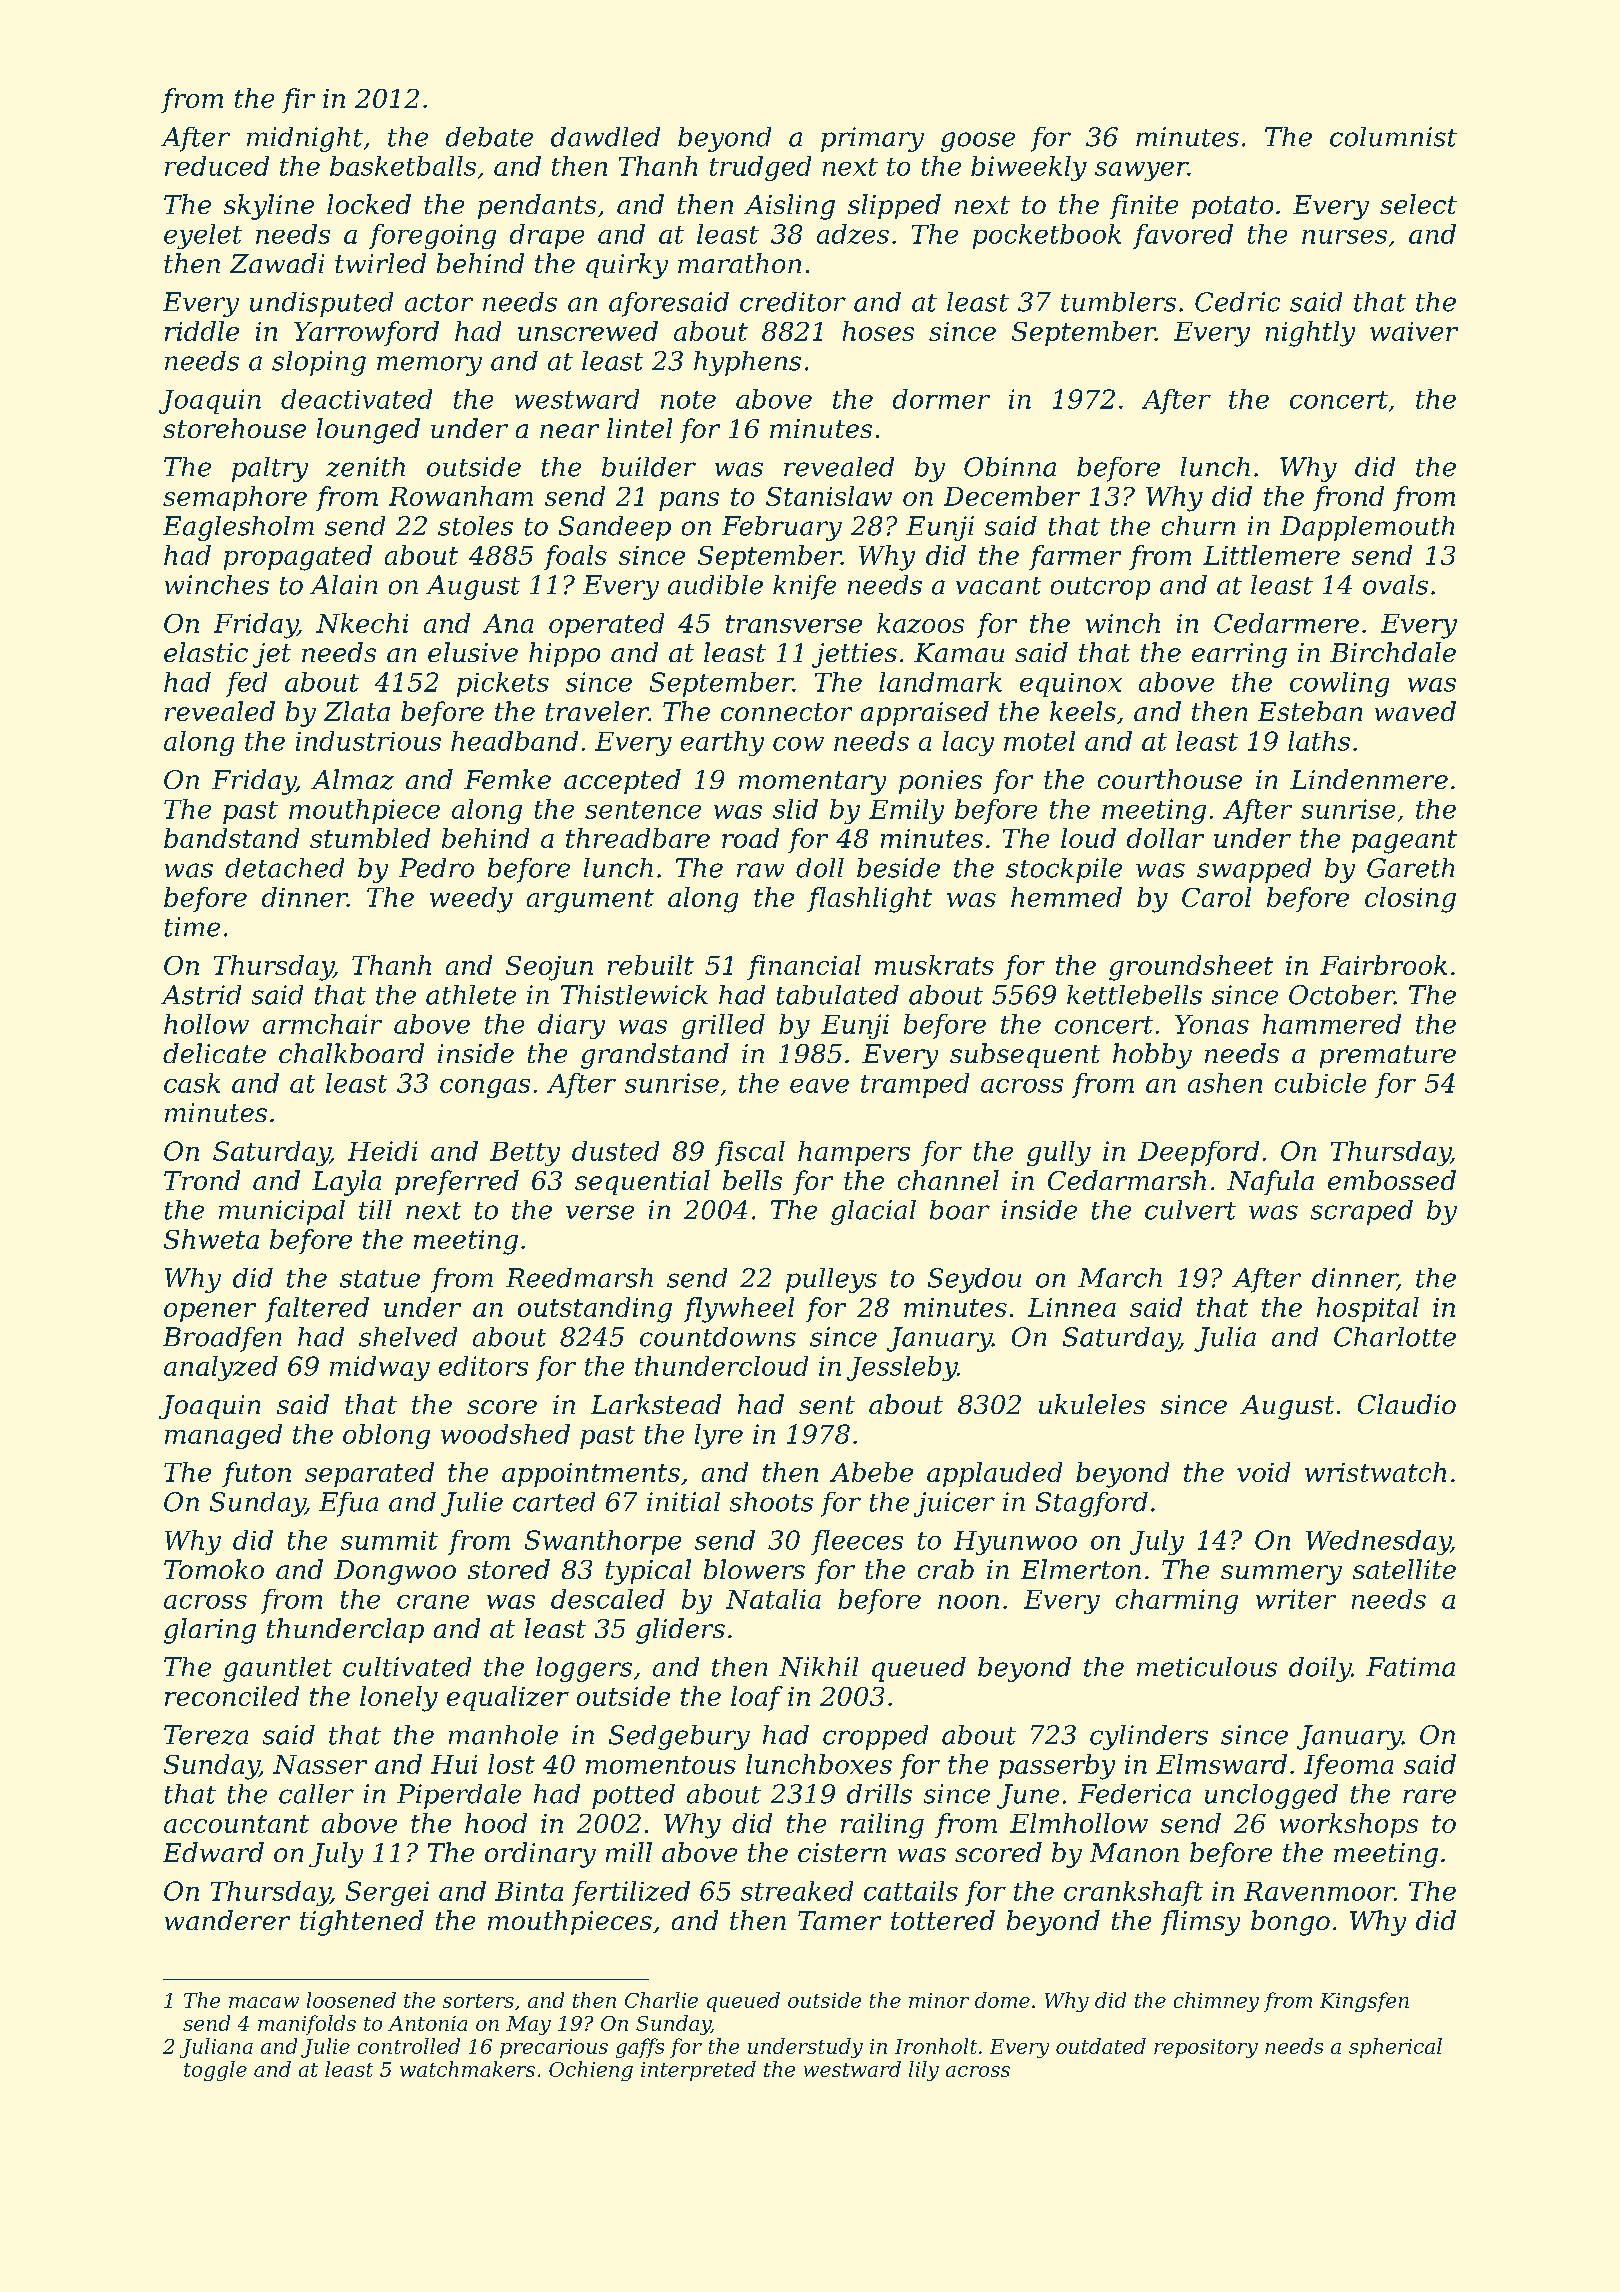 The image size is (1620, 2292). What do you see at coordinates (483, 1366) in the screenshot?
I see `editors` at bounding box center [483, 1366].
